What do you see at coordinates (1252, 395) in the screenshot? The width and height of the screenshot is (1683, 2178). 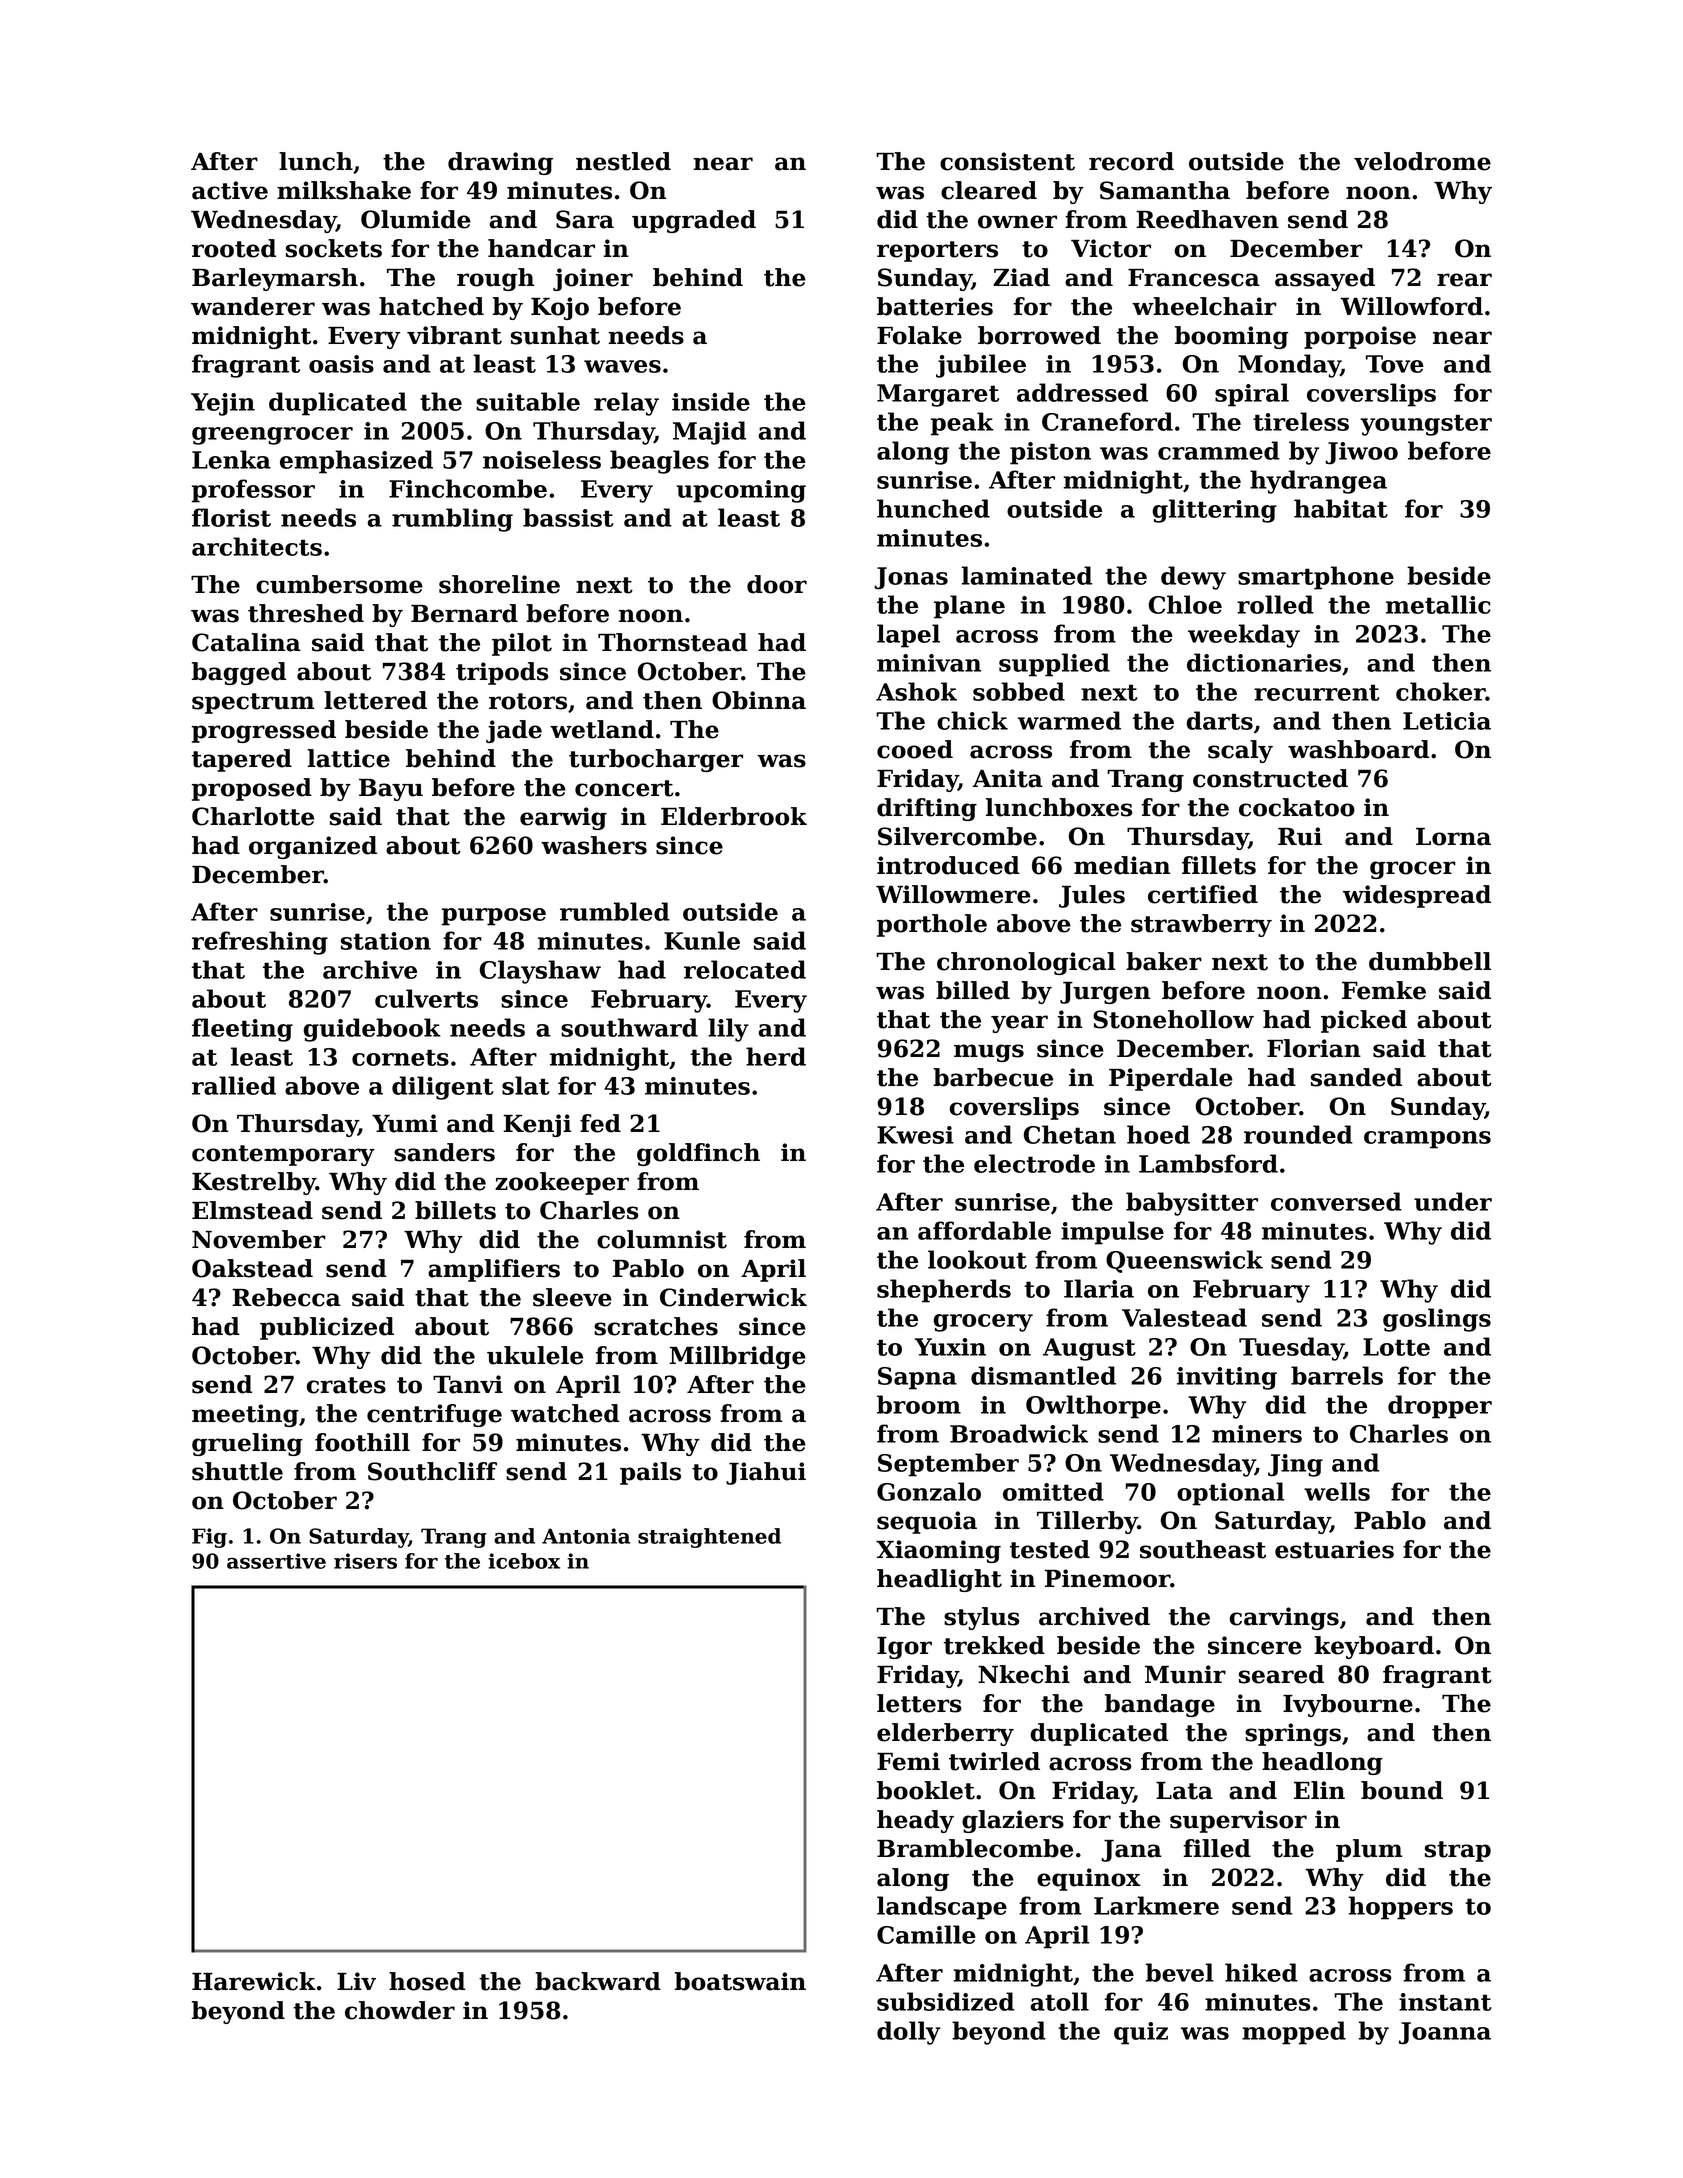 I see `spiral` at bounding box center [1252, 395].
